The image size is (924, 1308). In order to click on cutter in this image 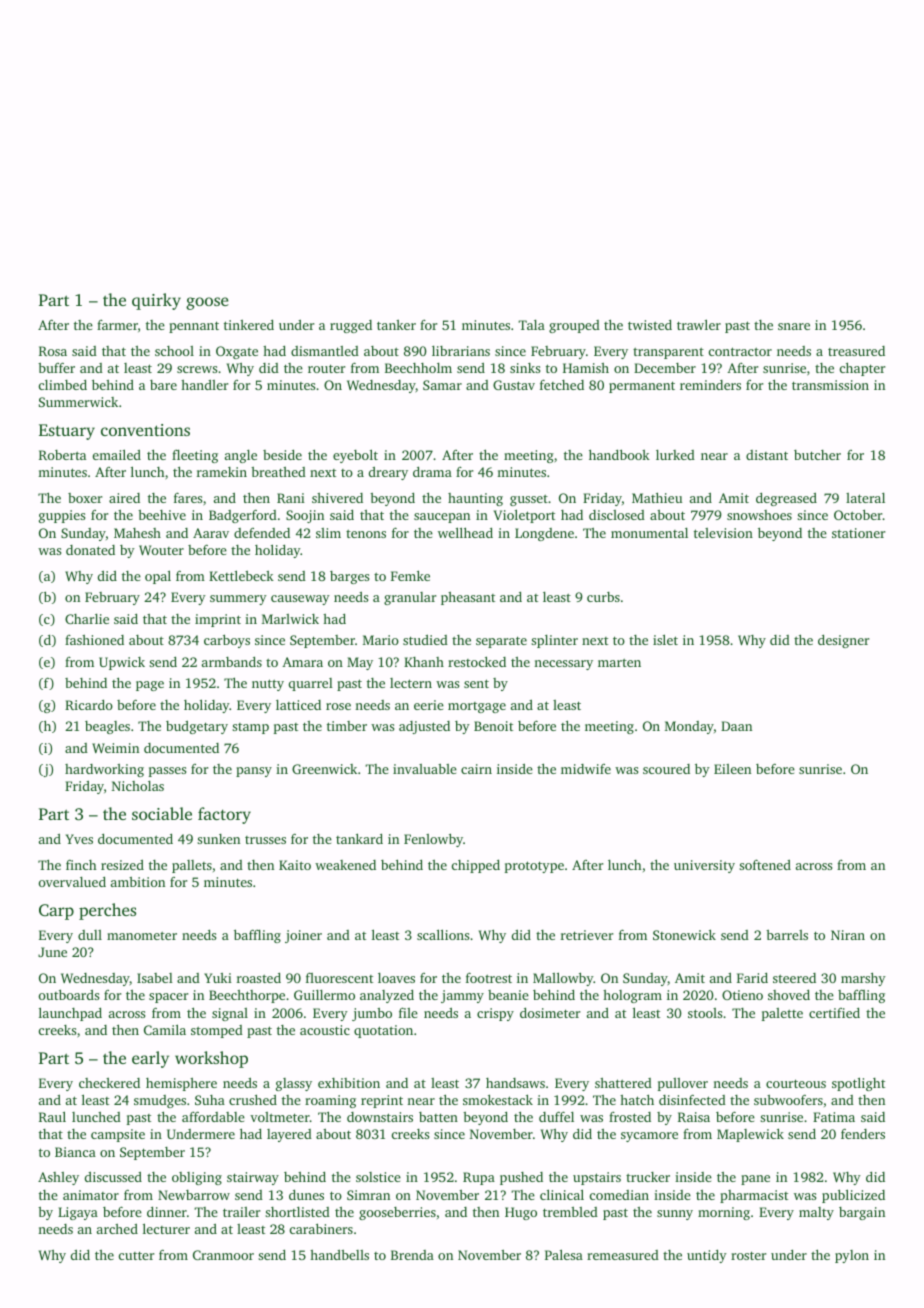, I will do `click(136, 1255)`.
